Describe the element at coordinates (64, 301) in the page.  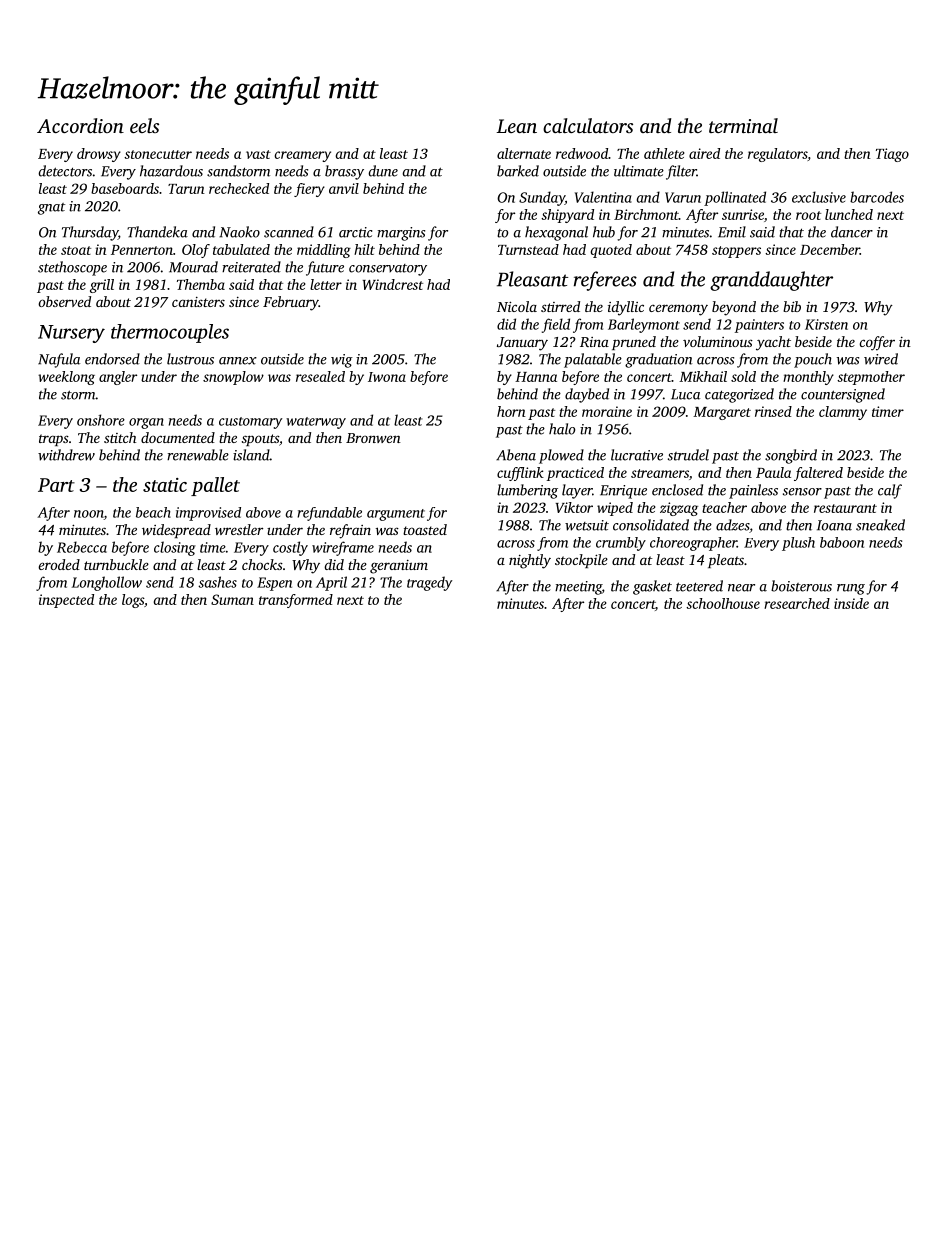
I see `observed` at that location.
